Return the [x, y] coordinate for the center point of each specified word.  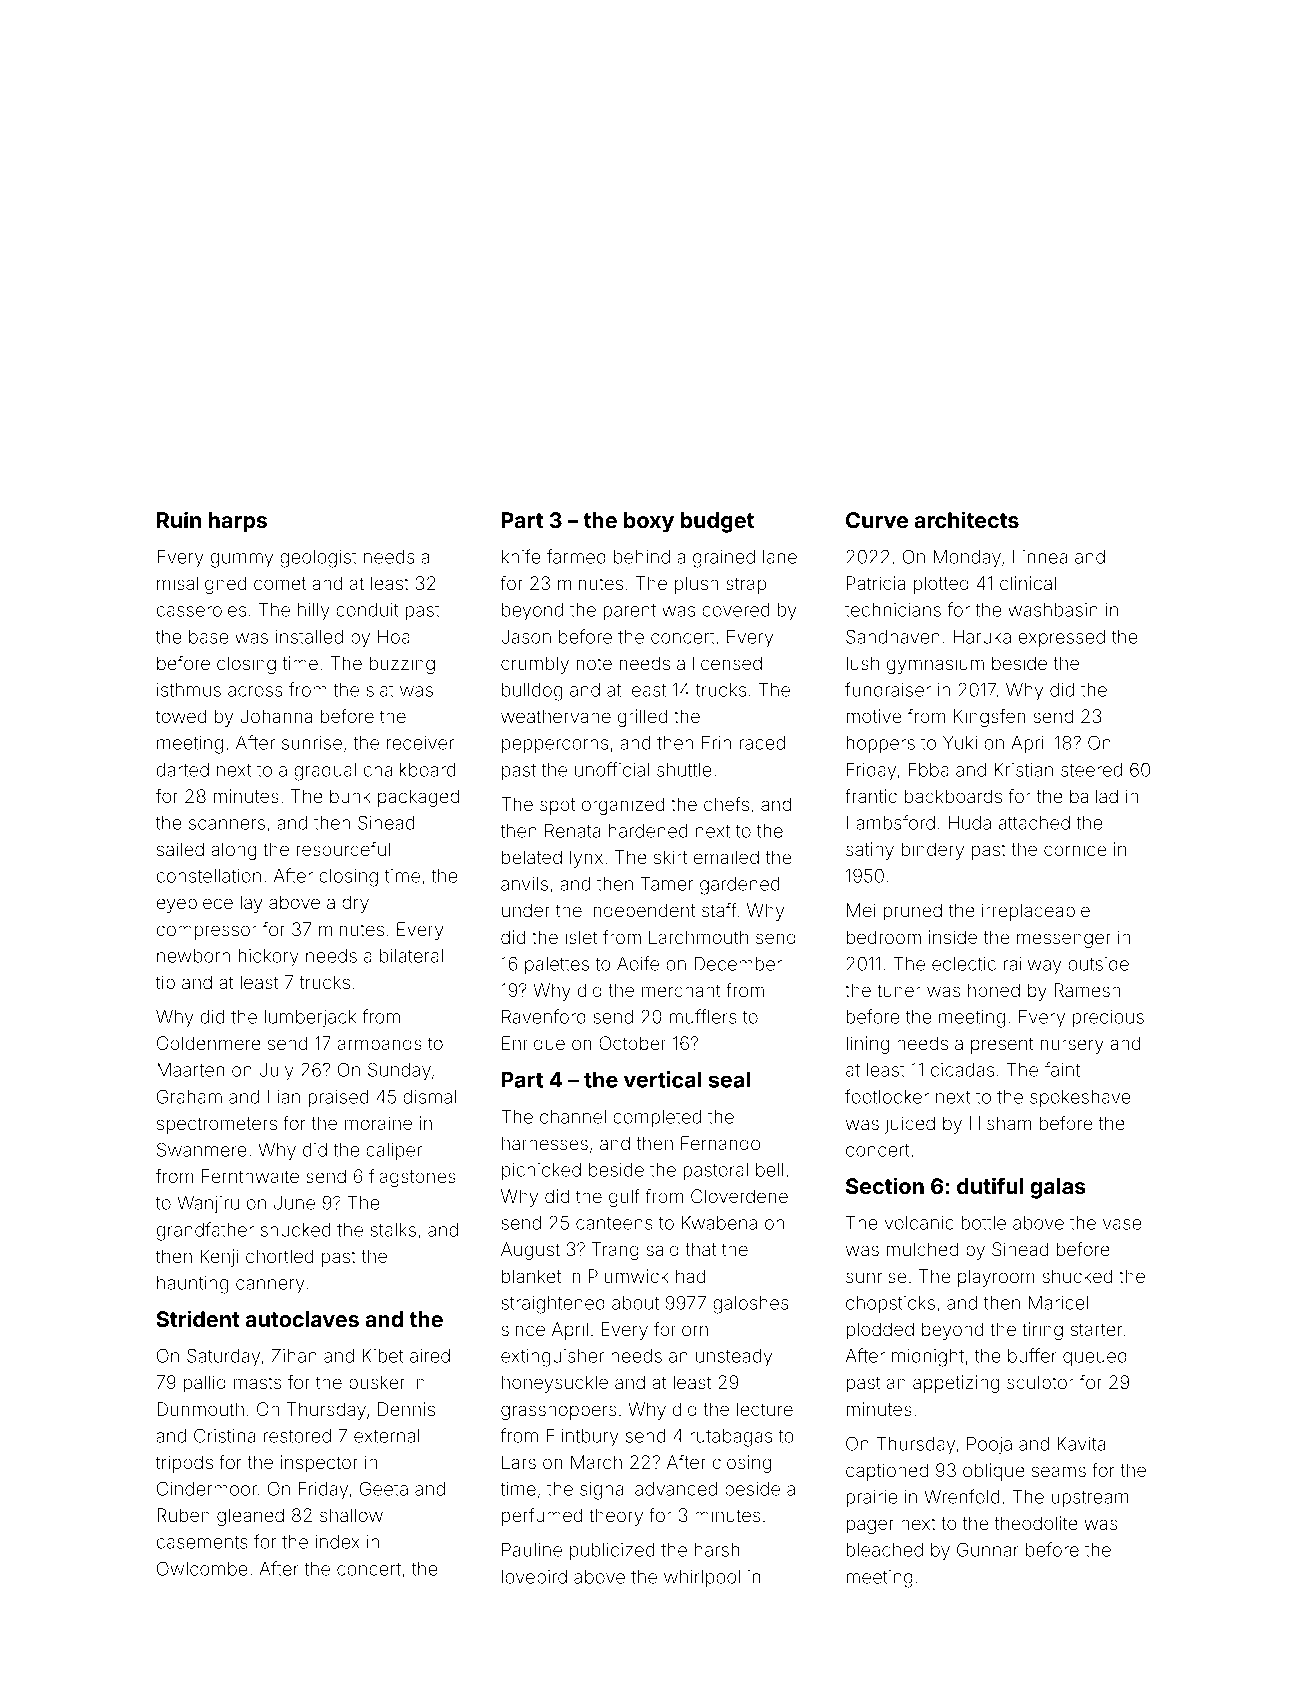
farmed [576, 556]
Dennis [406, 1409]
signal [604, 1491]
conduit [367, 610]
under [526, 910]
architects [966, 519]
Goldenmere [209, 1043]
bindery [932, 851]
